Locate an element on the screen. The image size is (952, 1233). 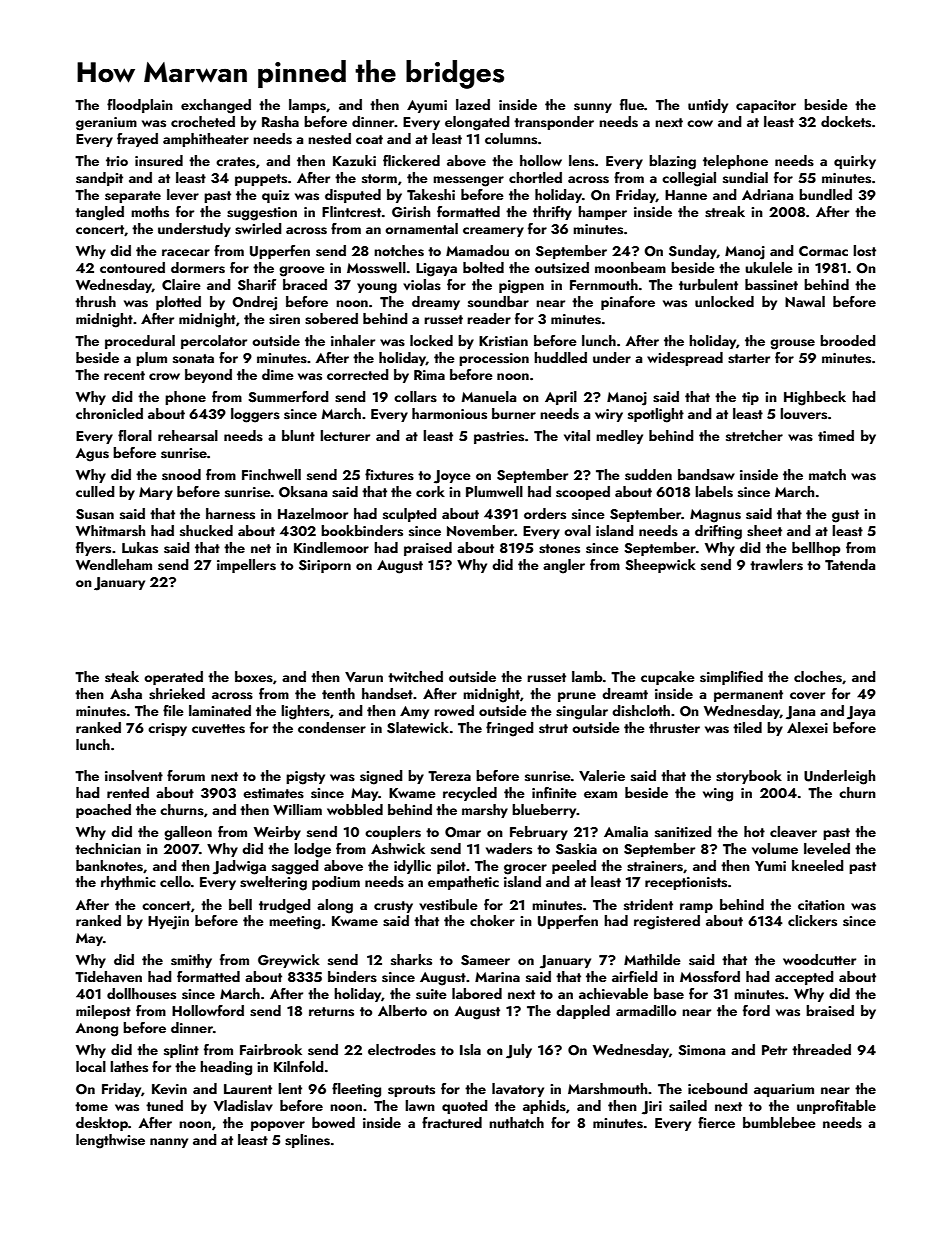
fractured is located at coordinates (452, 1122).
